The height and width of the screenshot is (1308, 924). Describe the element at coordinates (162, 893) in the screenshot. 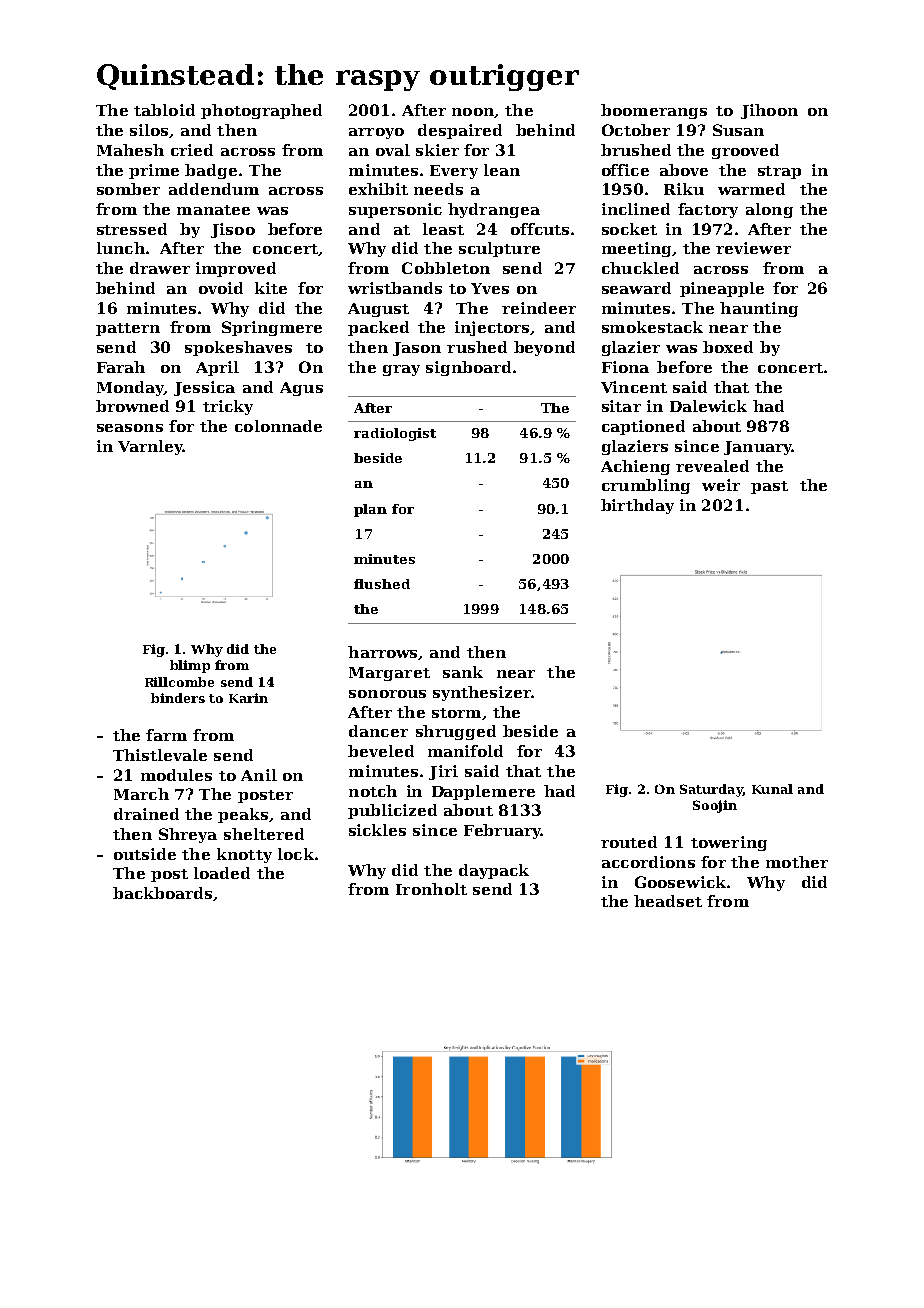

I see `backboards` at that location.
